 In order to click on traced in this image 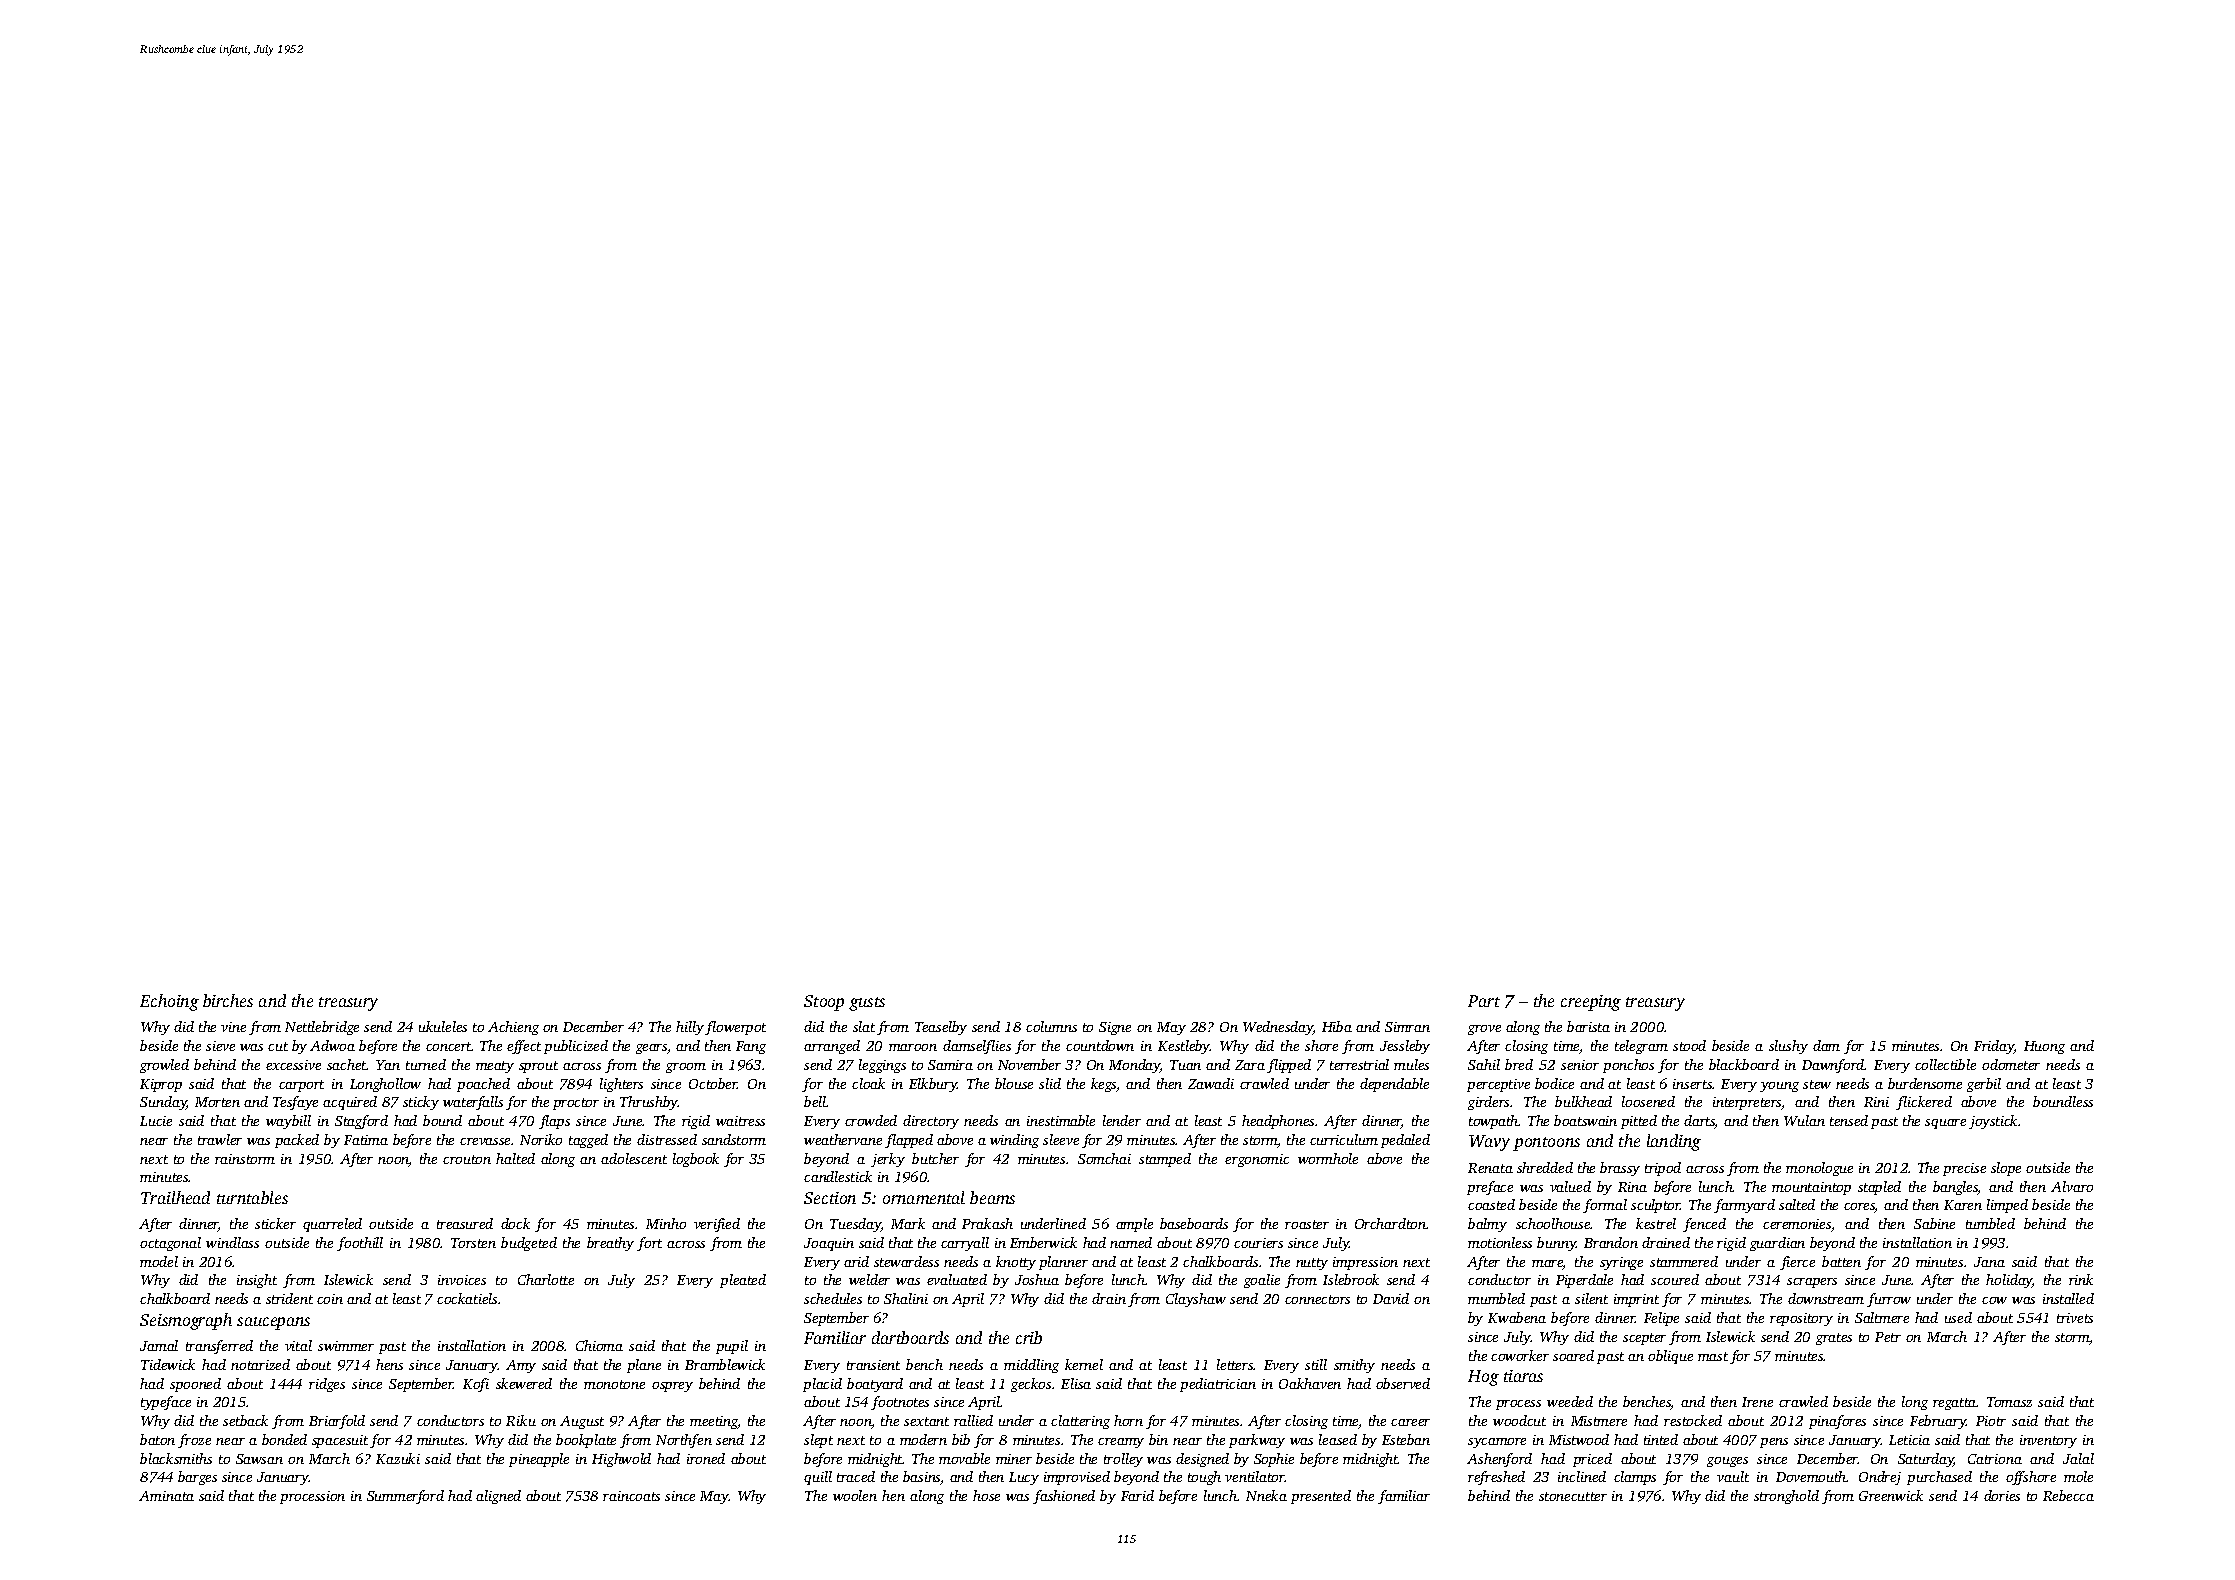, I will do `click(856, 1476)`.
